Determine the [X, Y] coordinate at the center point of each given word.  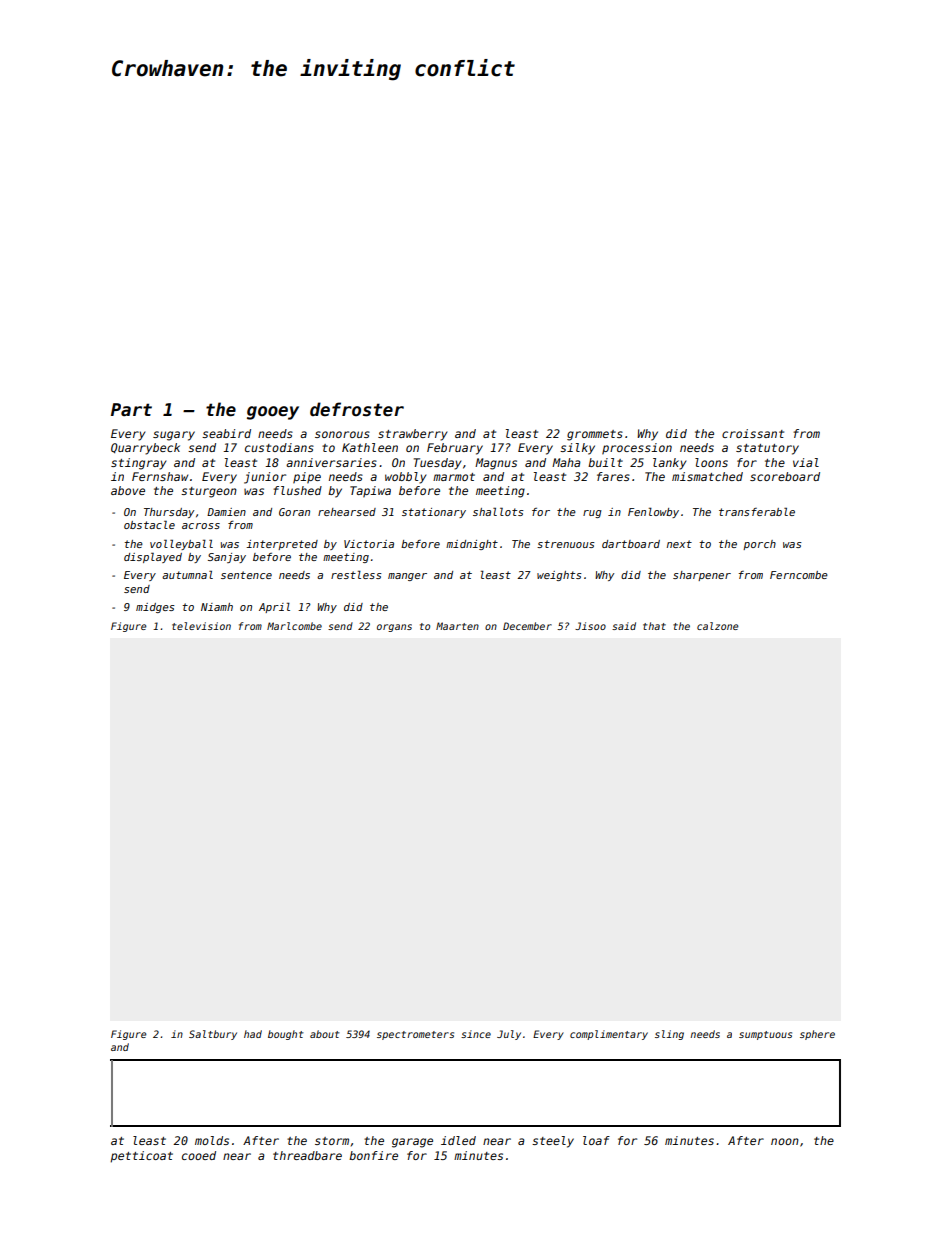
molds [212, 1140]
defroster [357, 409]
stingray [138, 464]
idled [458, 1140]
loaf [596, 1140]
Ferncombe [799, 575]
